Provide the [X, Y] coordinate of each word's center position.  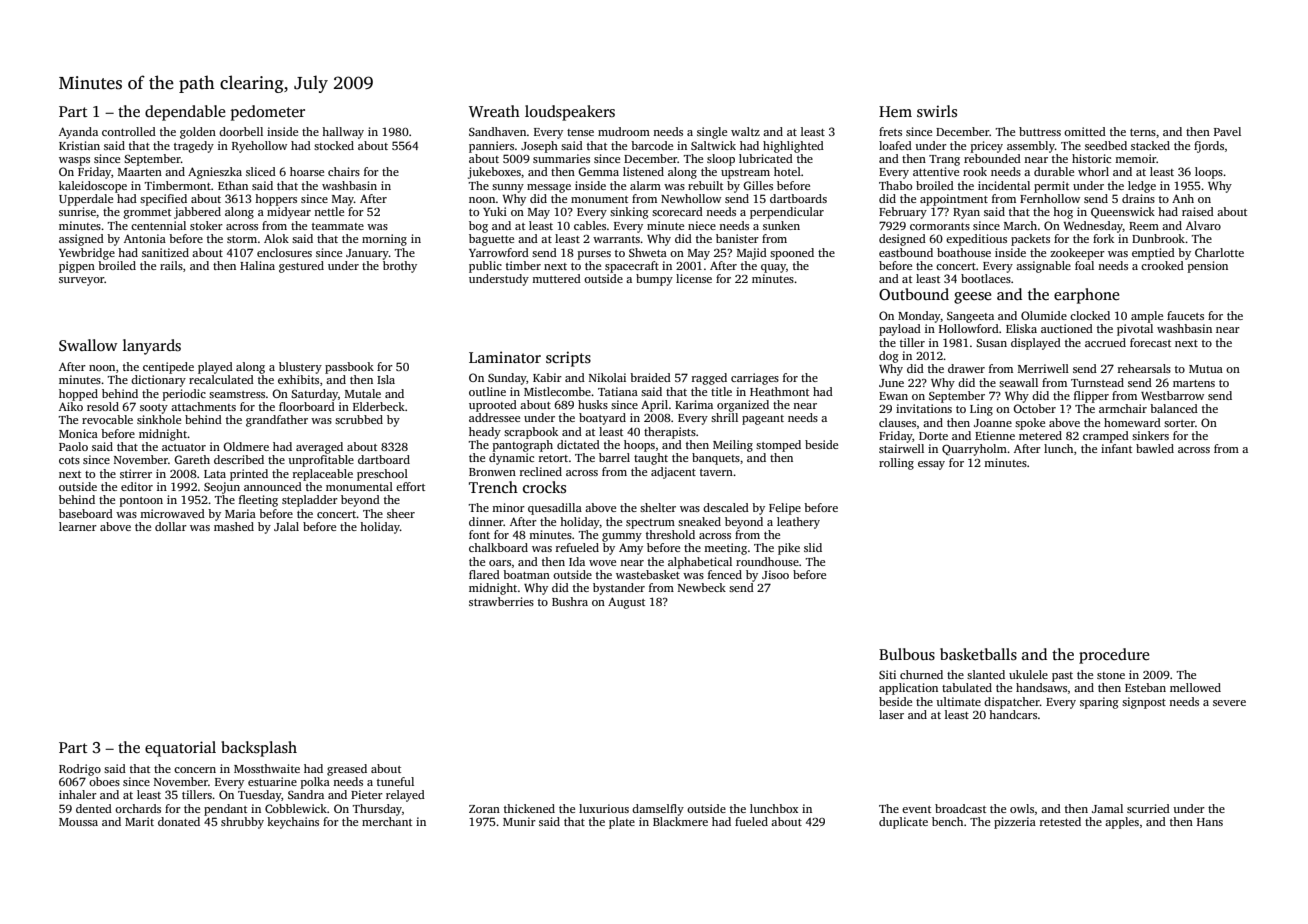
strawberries [501, 601]
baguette [491, 240]
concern [195, 770]
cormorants [940, 226]
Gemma [598, 171]
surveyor [82, 281]
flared [484, 574]
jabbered [197, 213]
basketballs [978, 654]
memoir [1136, 158]
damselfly [658, 810]
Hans [1210, 822]
